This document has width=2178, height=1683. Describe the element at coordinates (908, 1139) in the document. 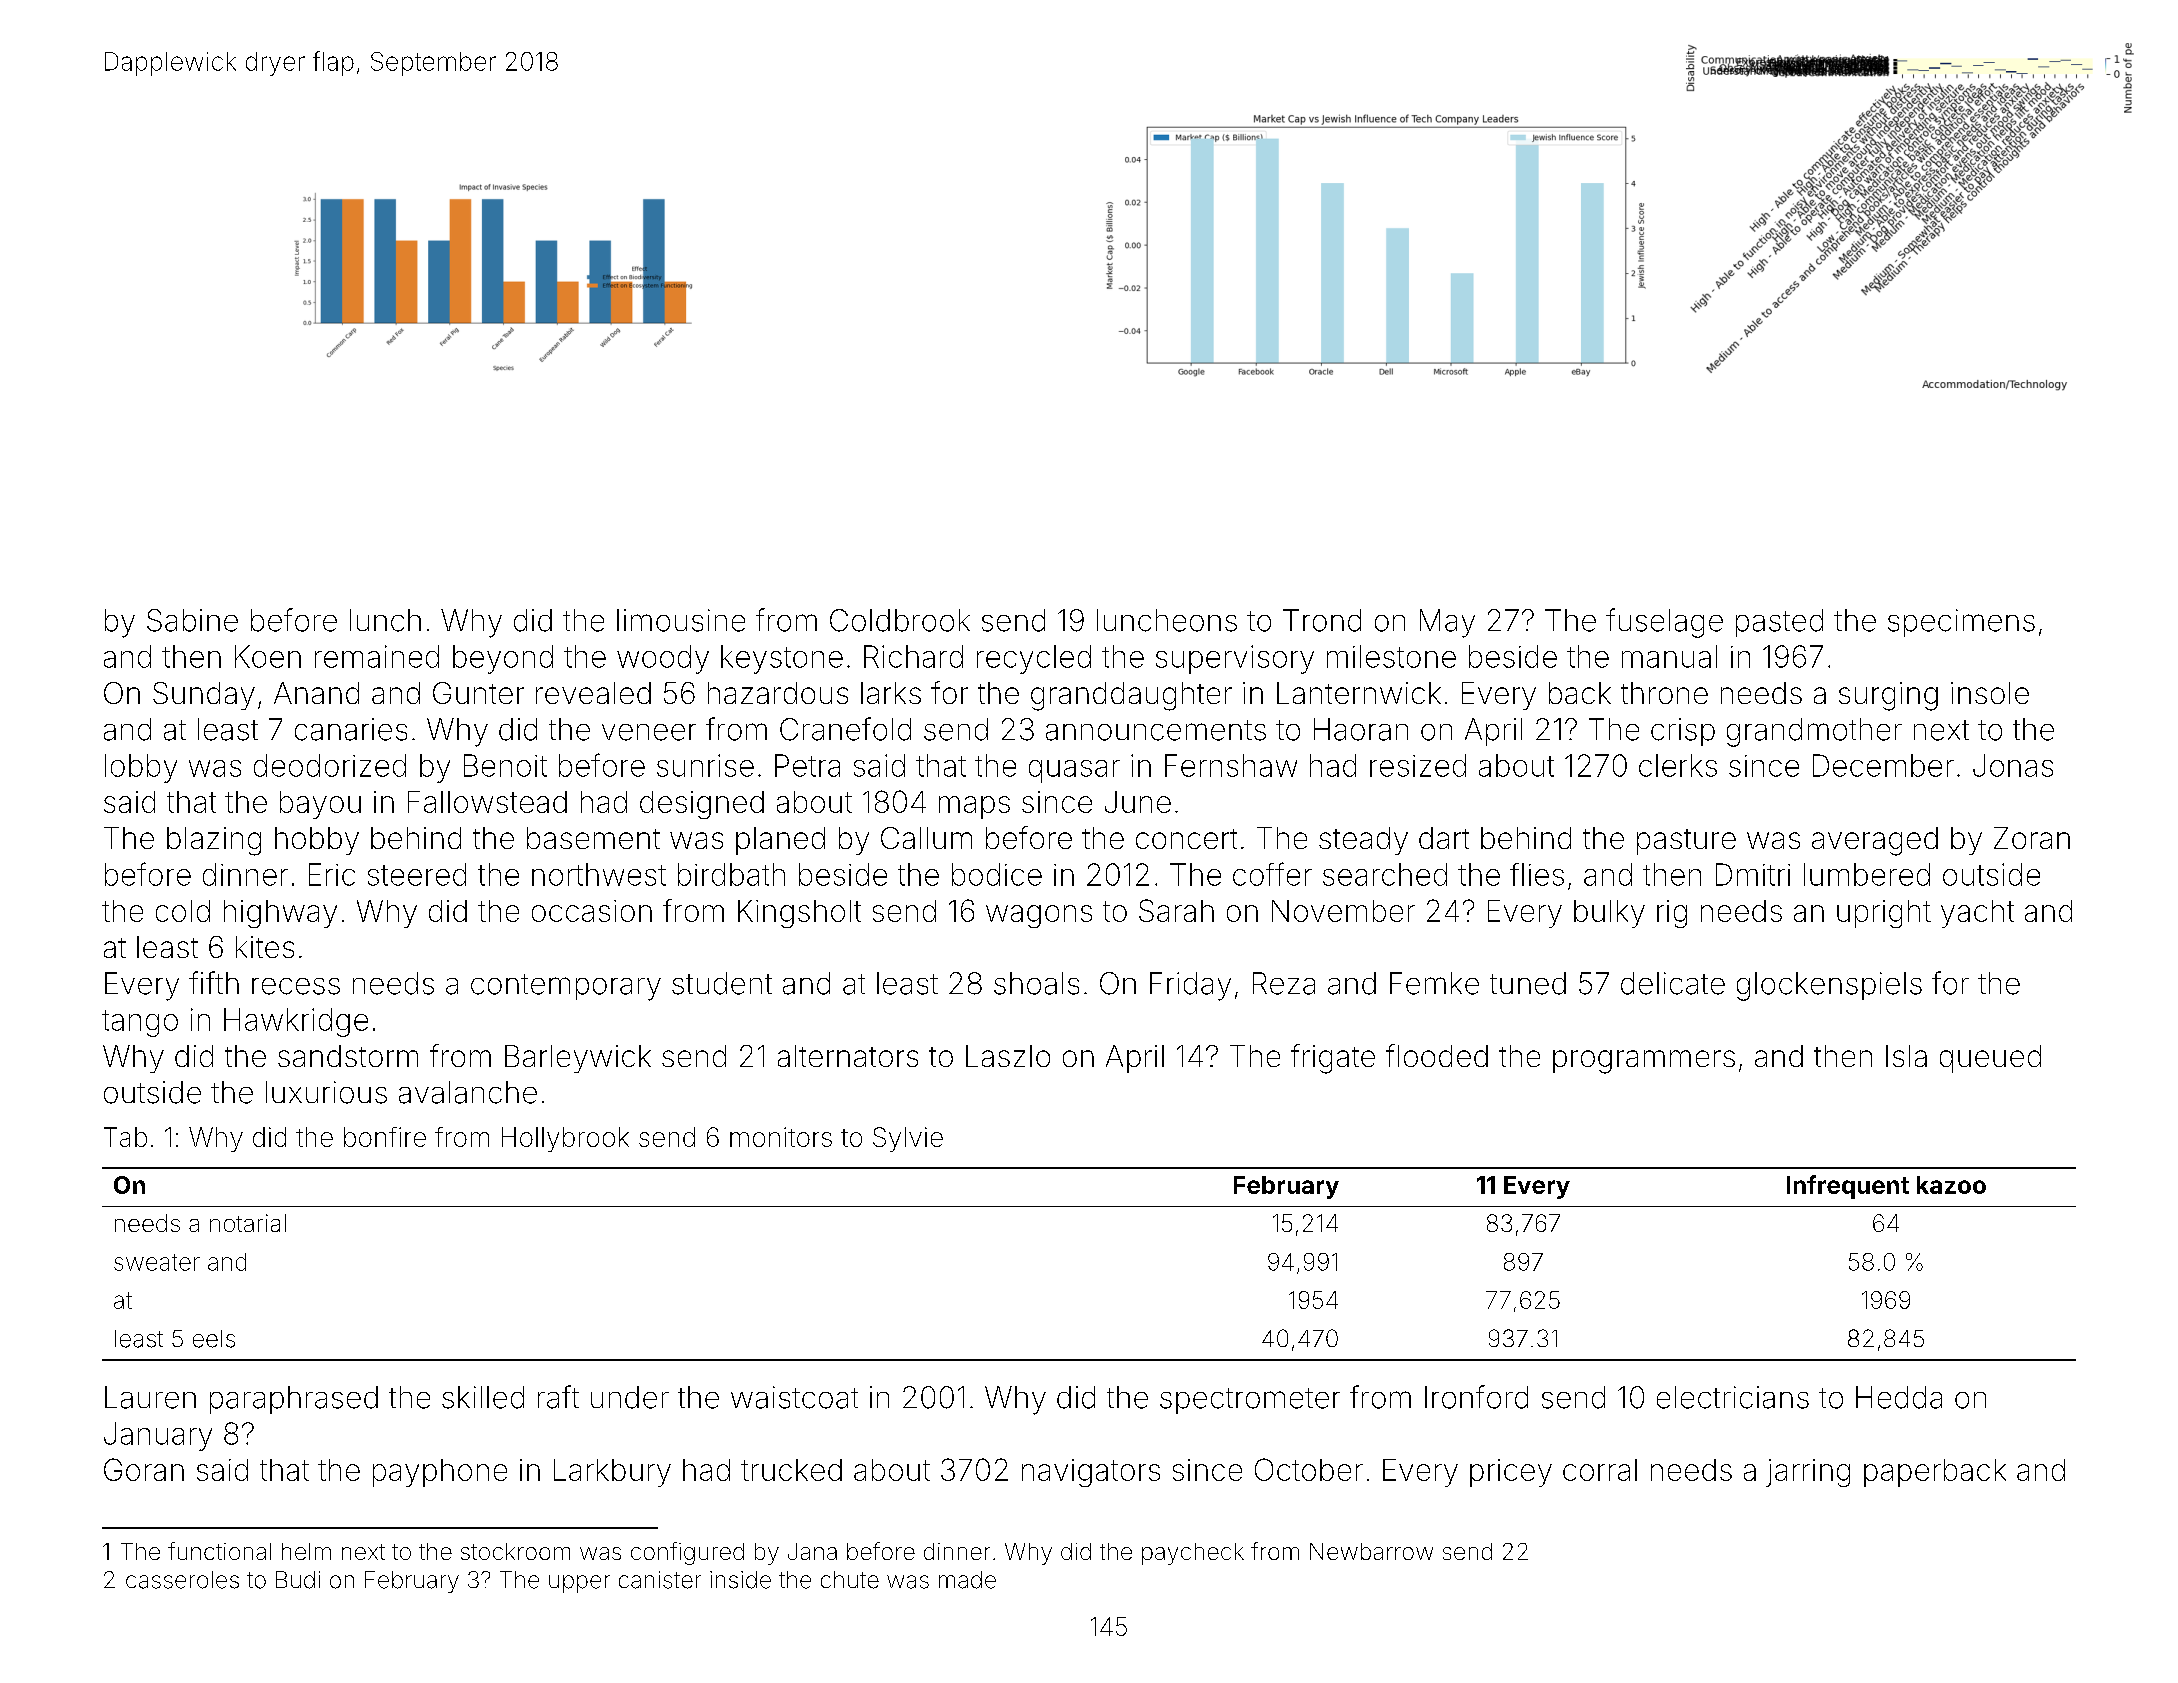

I see `Sylvie` at that location.
